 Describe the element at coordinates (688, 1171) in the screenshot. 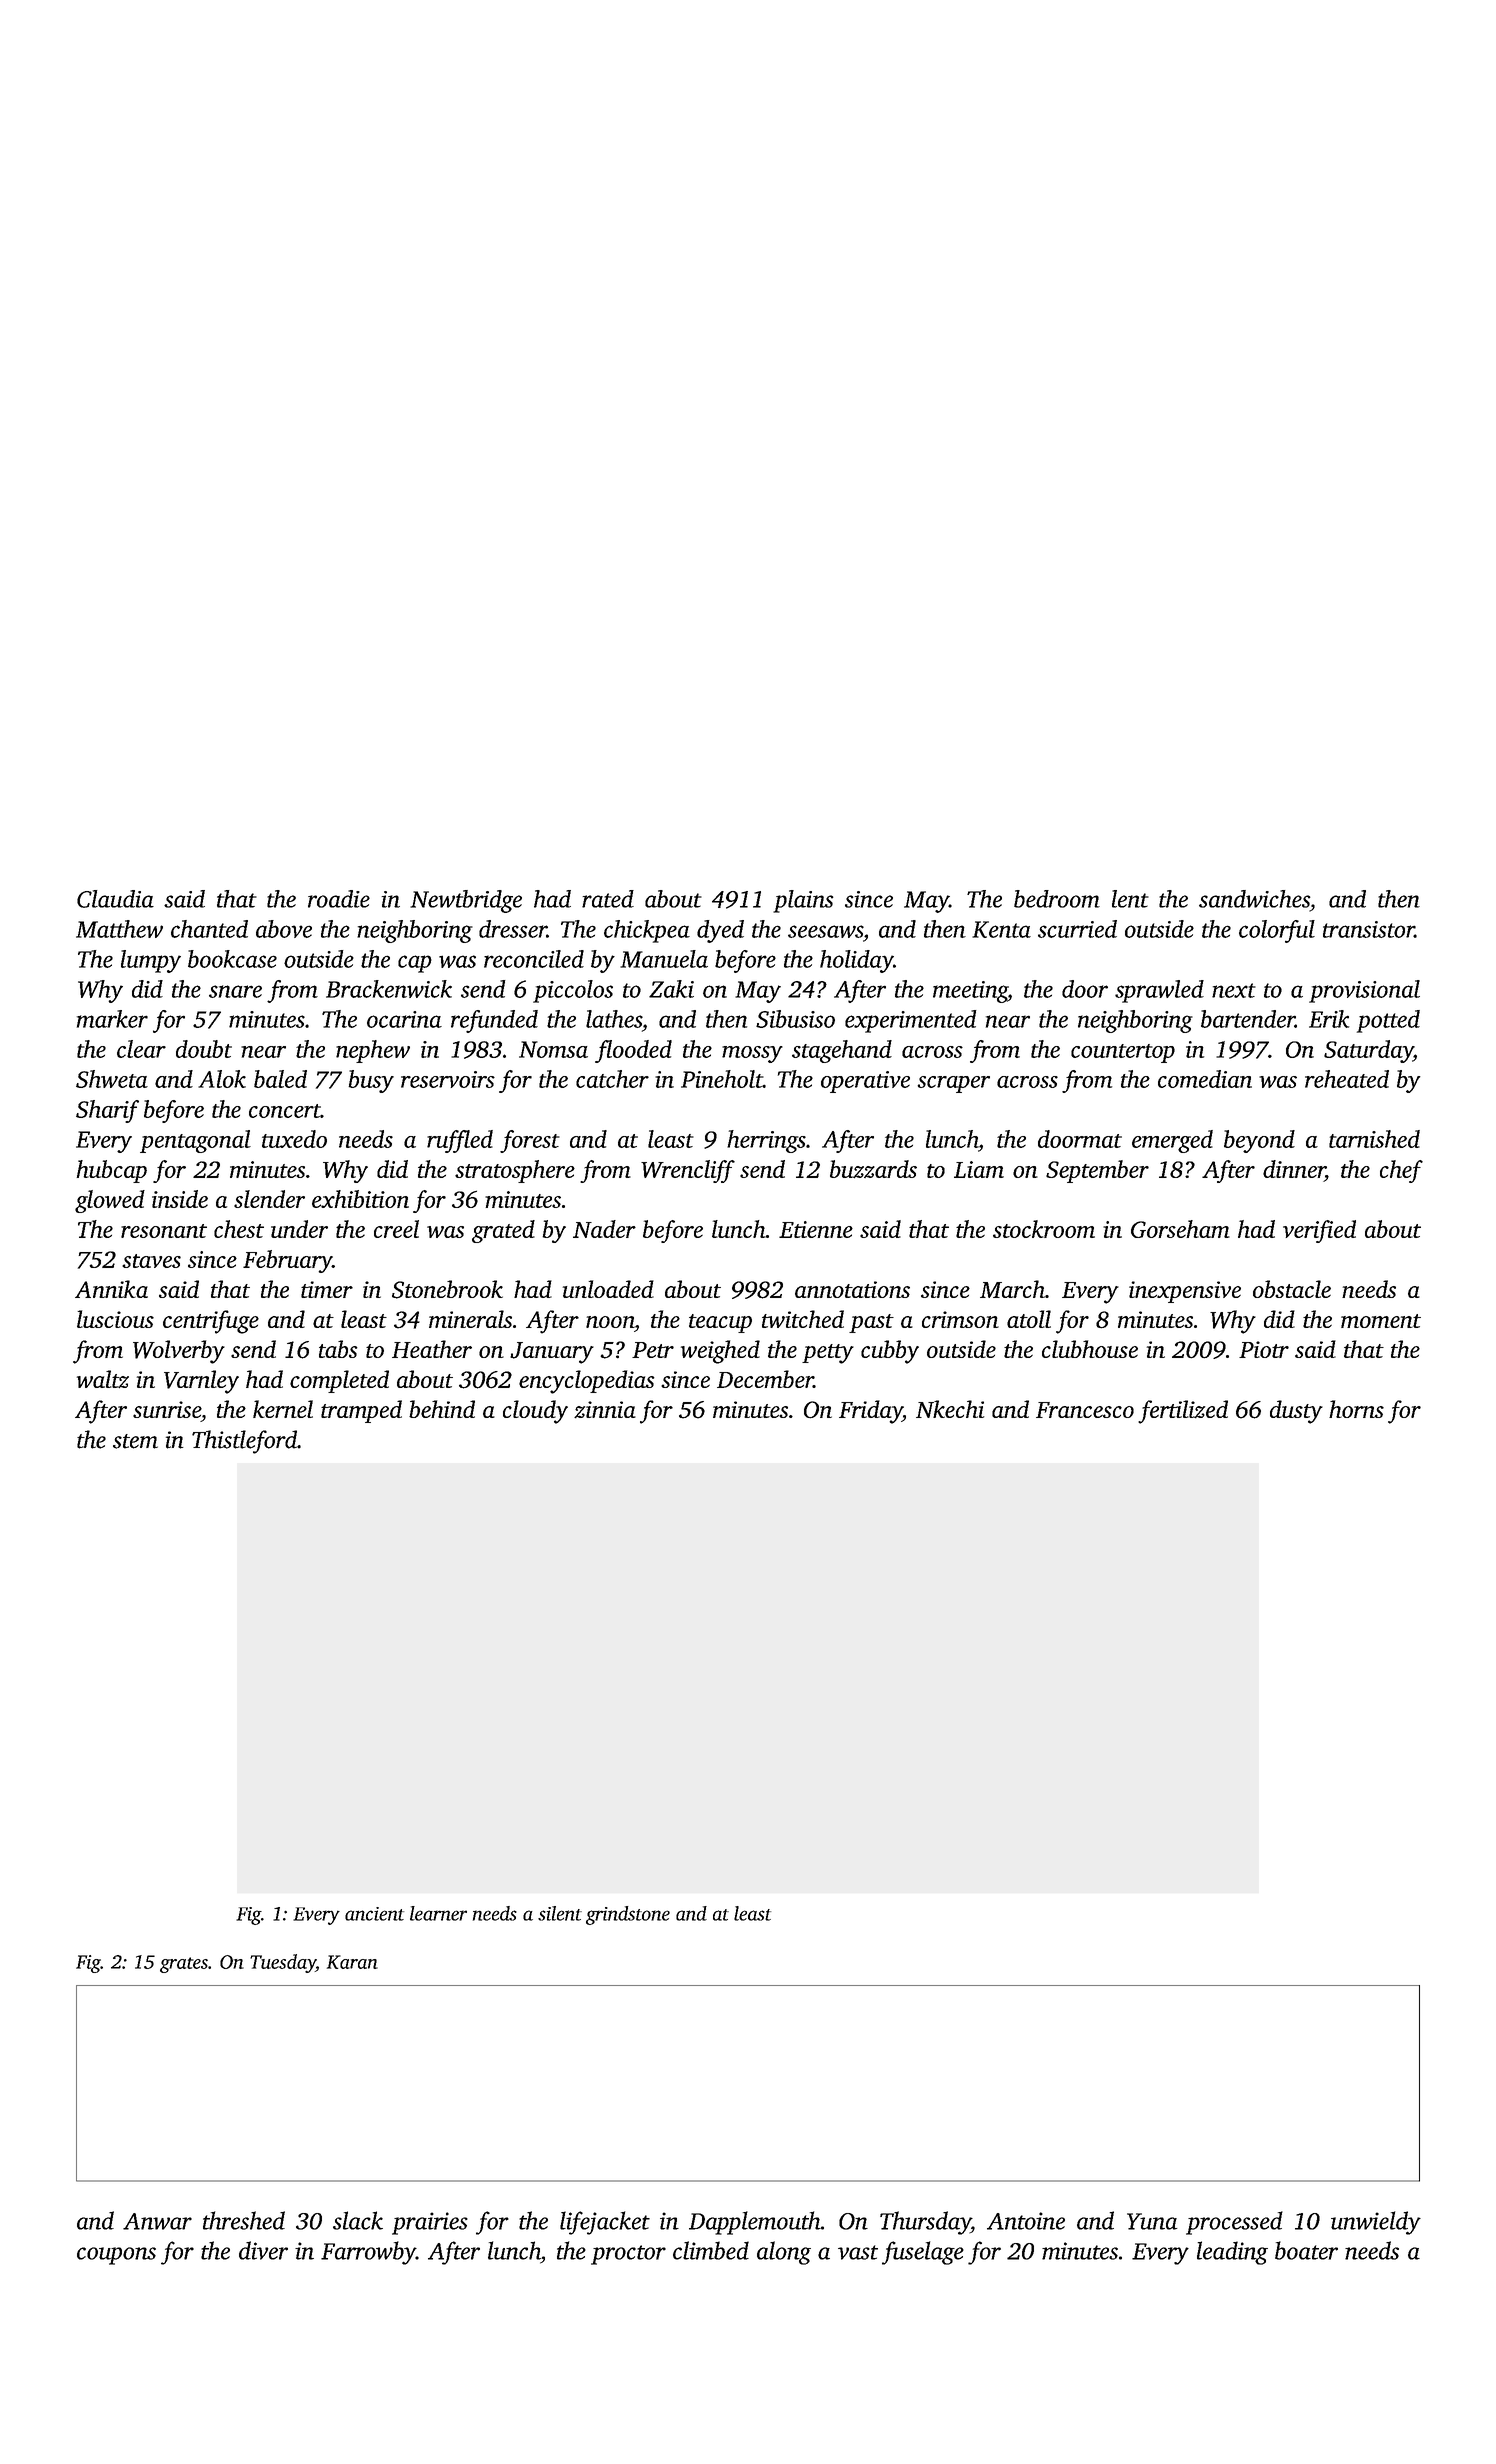

I see `Wrencliff` at that location.
